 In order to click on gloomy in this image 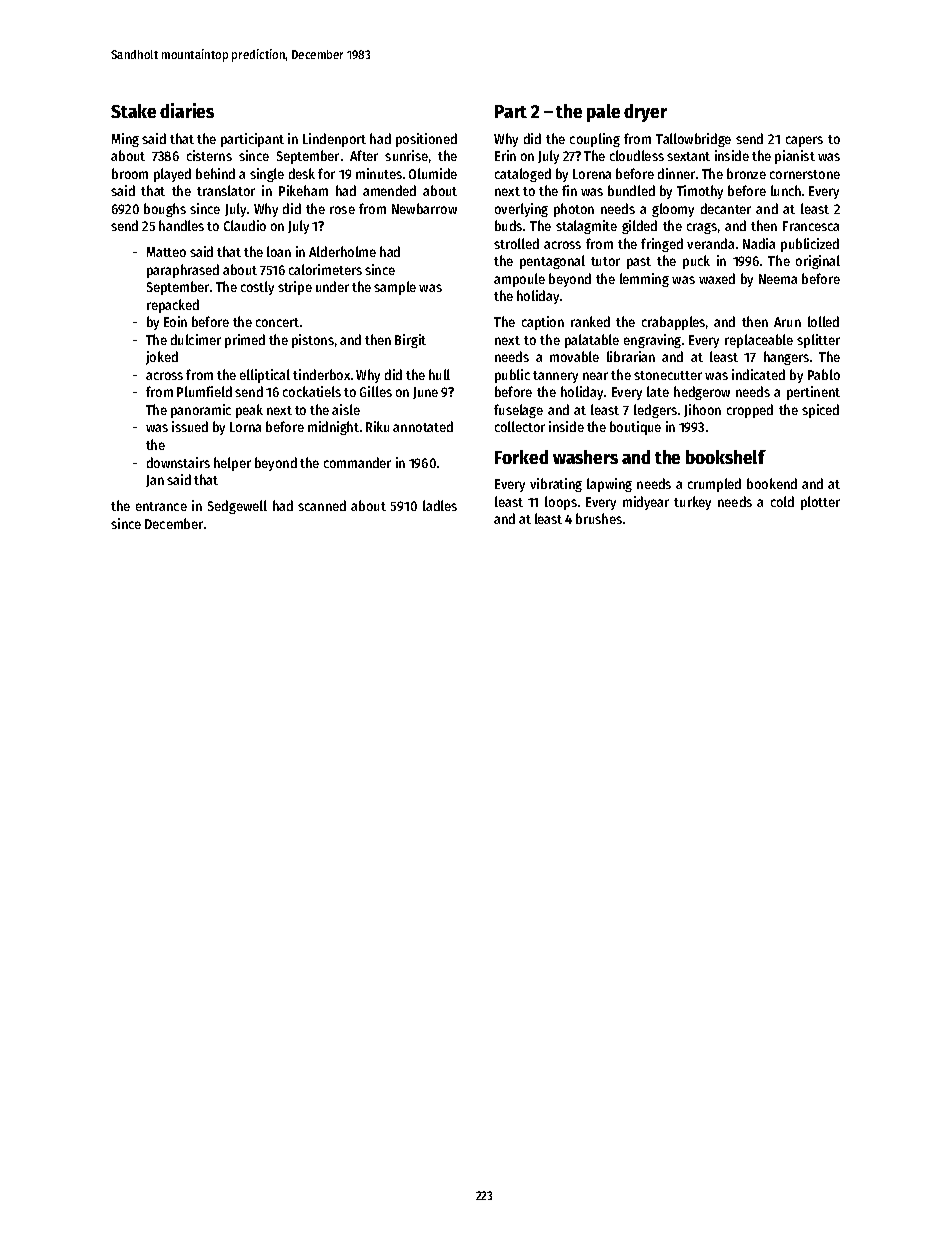, I will do `click(673, 210)`.
